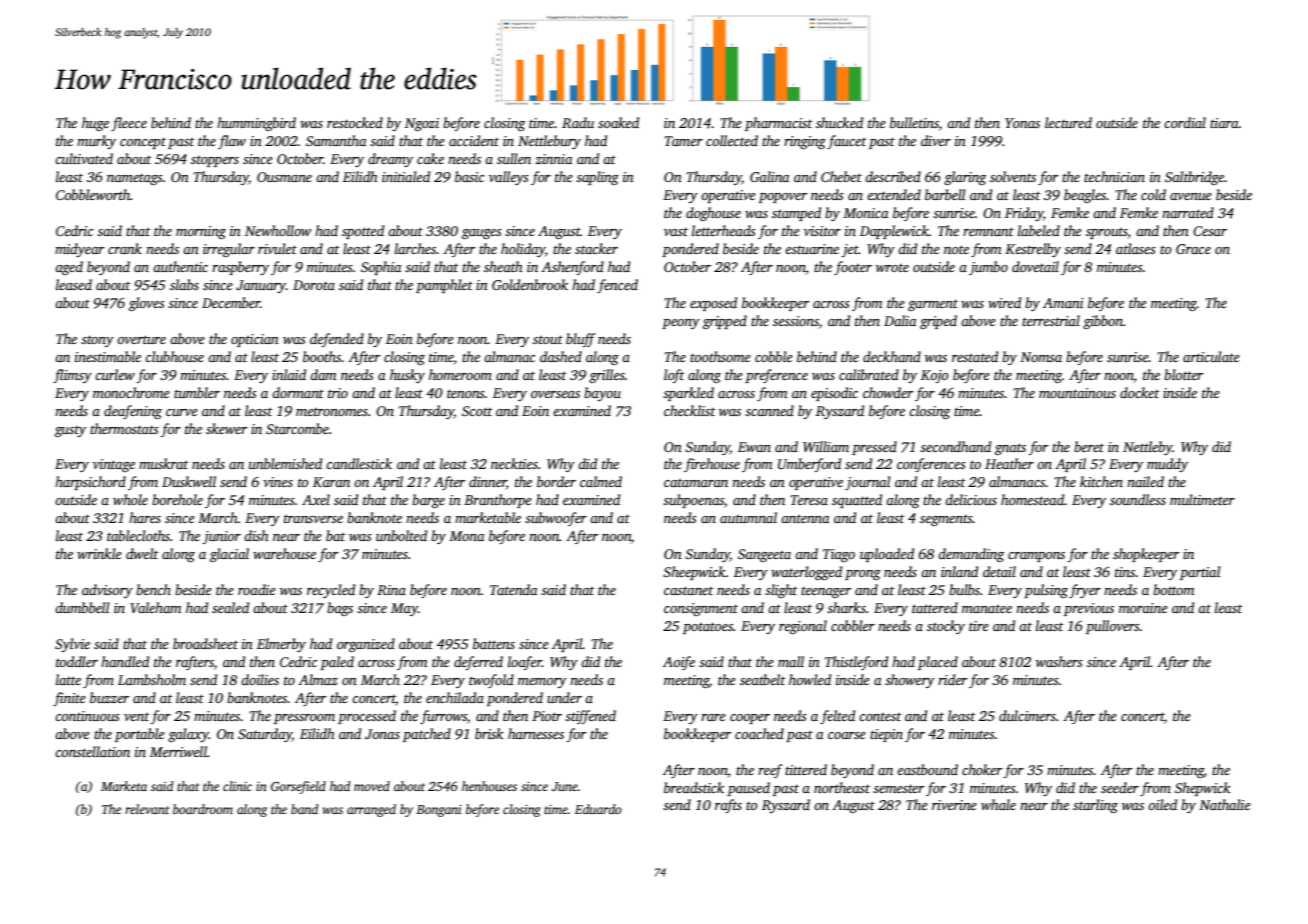 The image size is (1308, 924). What do you see at coordinates (964, 589) in the screenshot?
I see `bulbs` at bounding box center [964, 589].
